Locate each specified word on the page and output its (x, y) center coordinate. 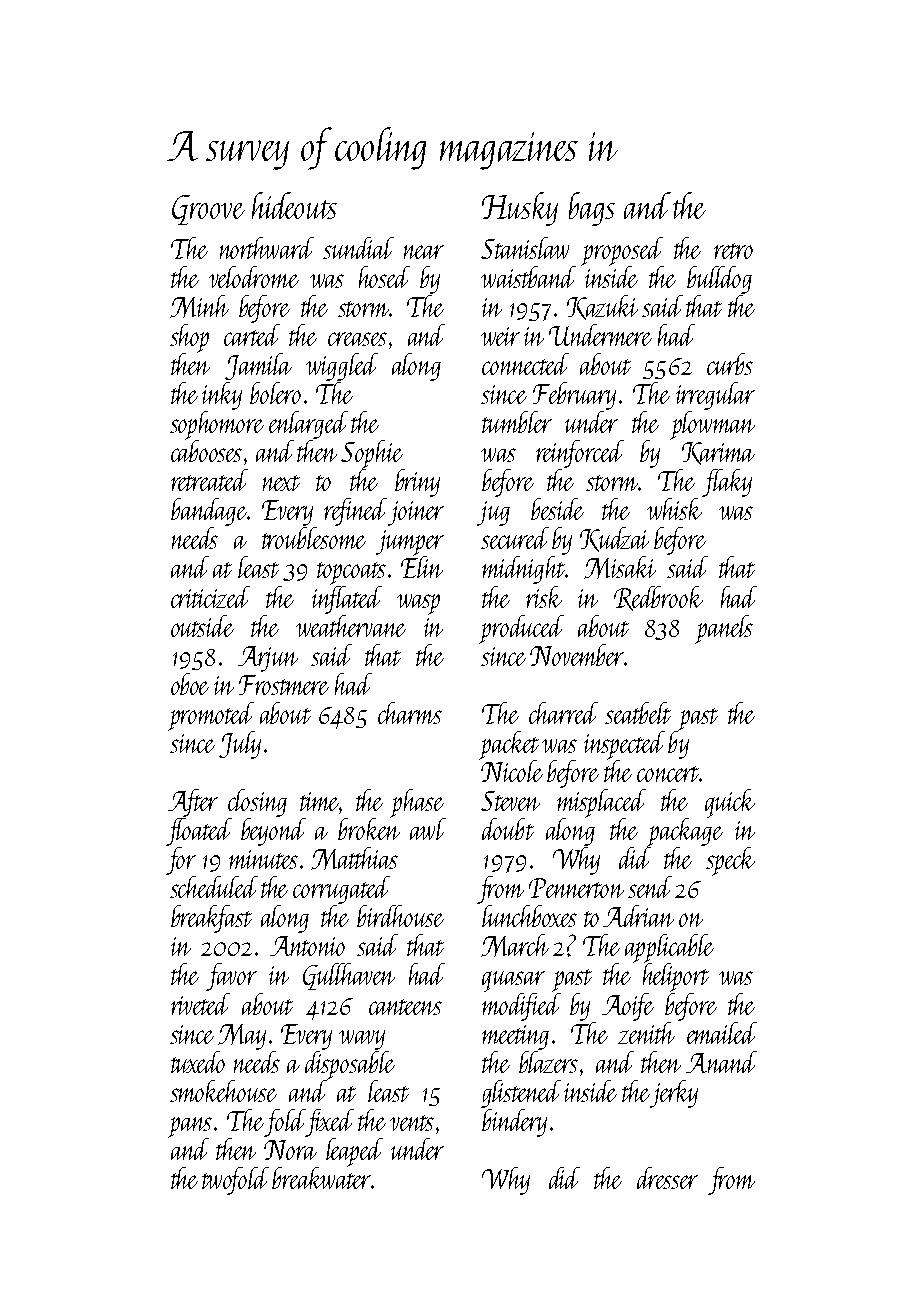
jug (493, 513)
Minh (199, 306)
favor (231, 977)
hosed (384, 277)
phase (417, 803)
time (319, 801)
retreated (209, 480)
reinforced (580, 454)
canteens (405, 1007)
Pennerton (576, 888)
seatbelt (638, 713)
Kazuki (602, 307)
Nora (290, 1150)
